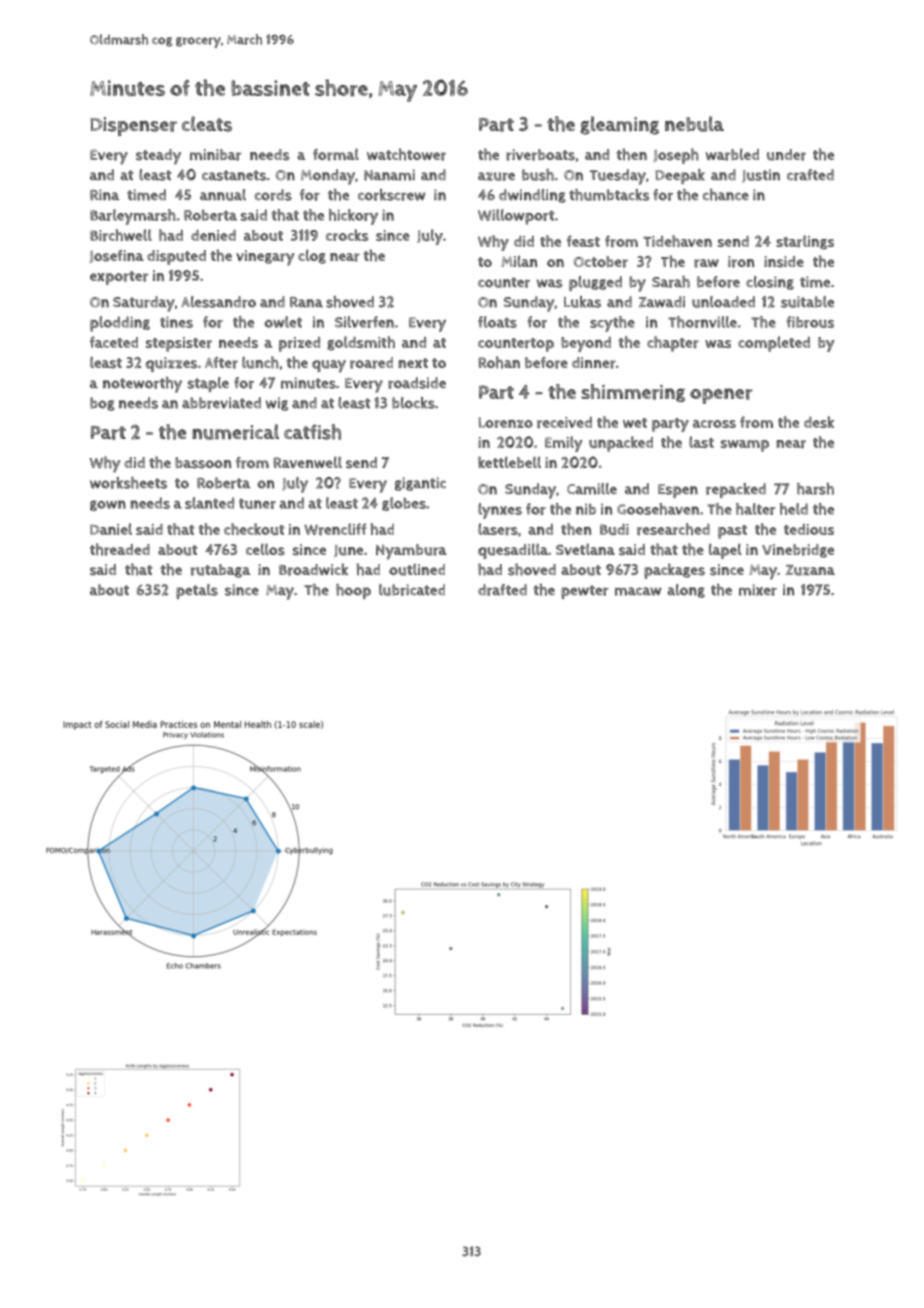 The height and width of the image is (1308, 924). Describe the element at coordinates (102, 404) in the image. I see `bog` at that location.
